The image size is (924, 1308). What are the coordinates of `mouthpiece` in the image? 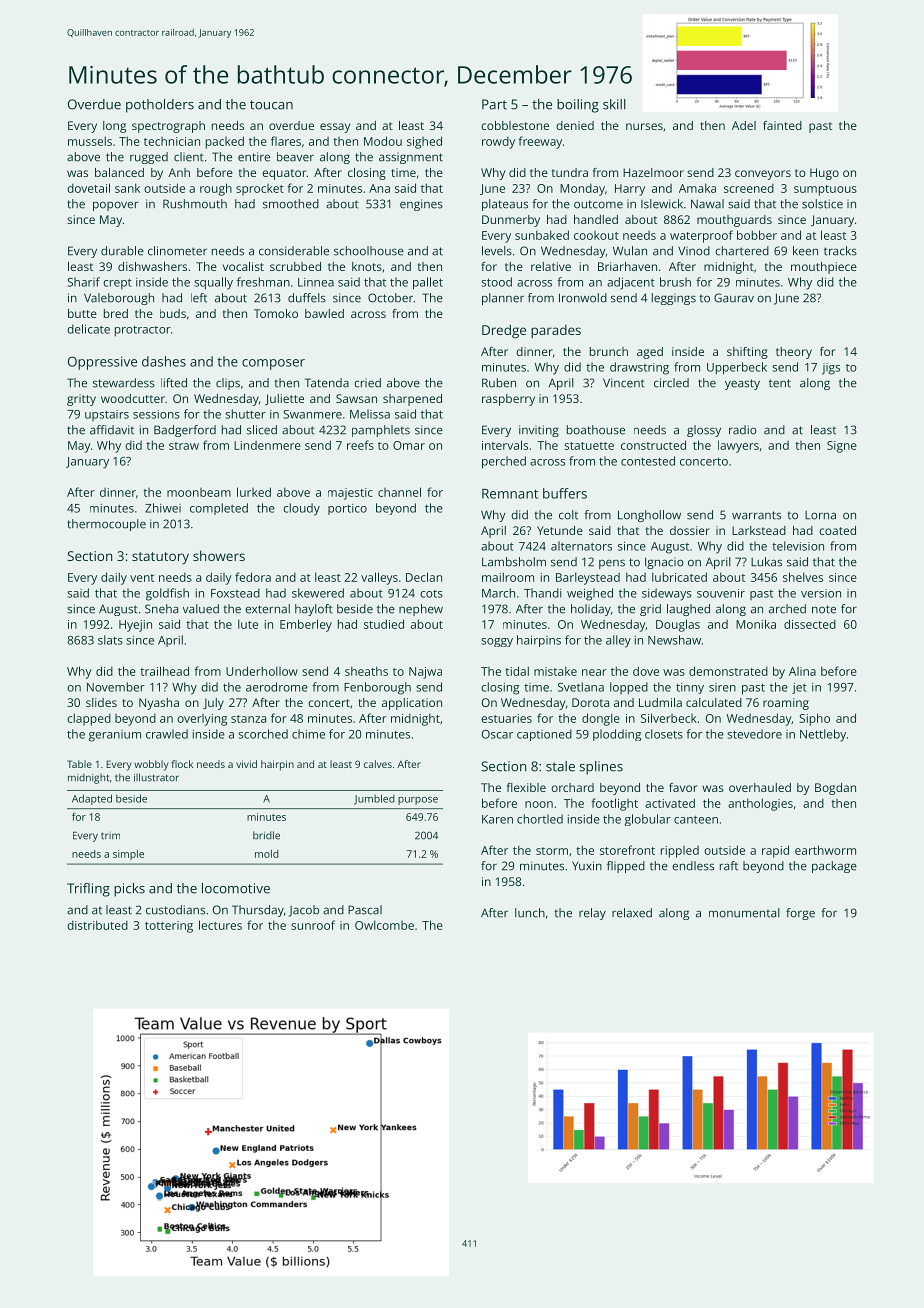 It's located at (824, 268).
